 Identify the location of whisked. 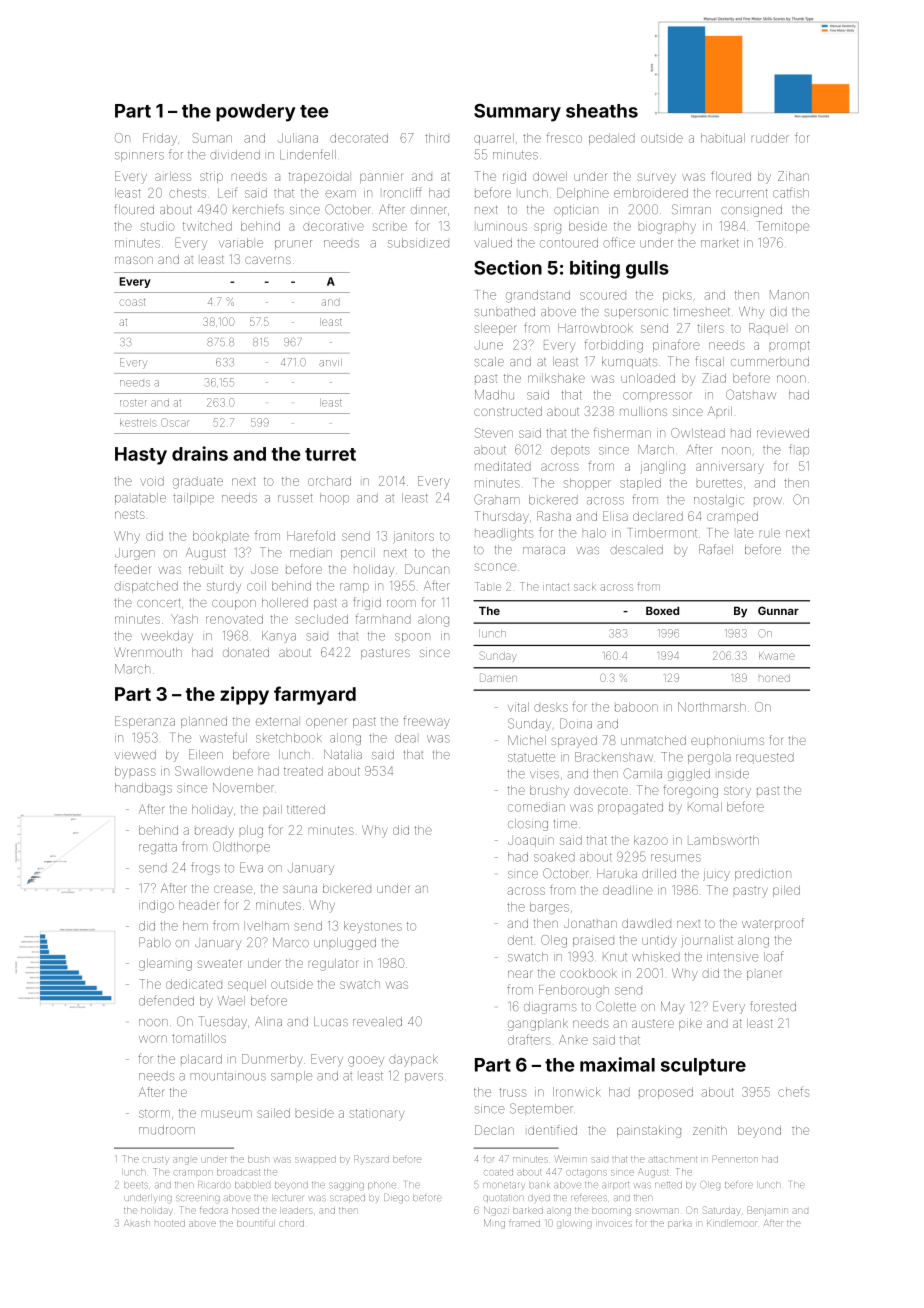
(656, 957).
